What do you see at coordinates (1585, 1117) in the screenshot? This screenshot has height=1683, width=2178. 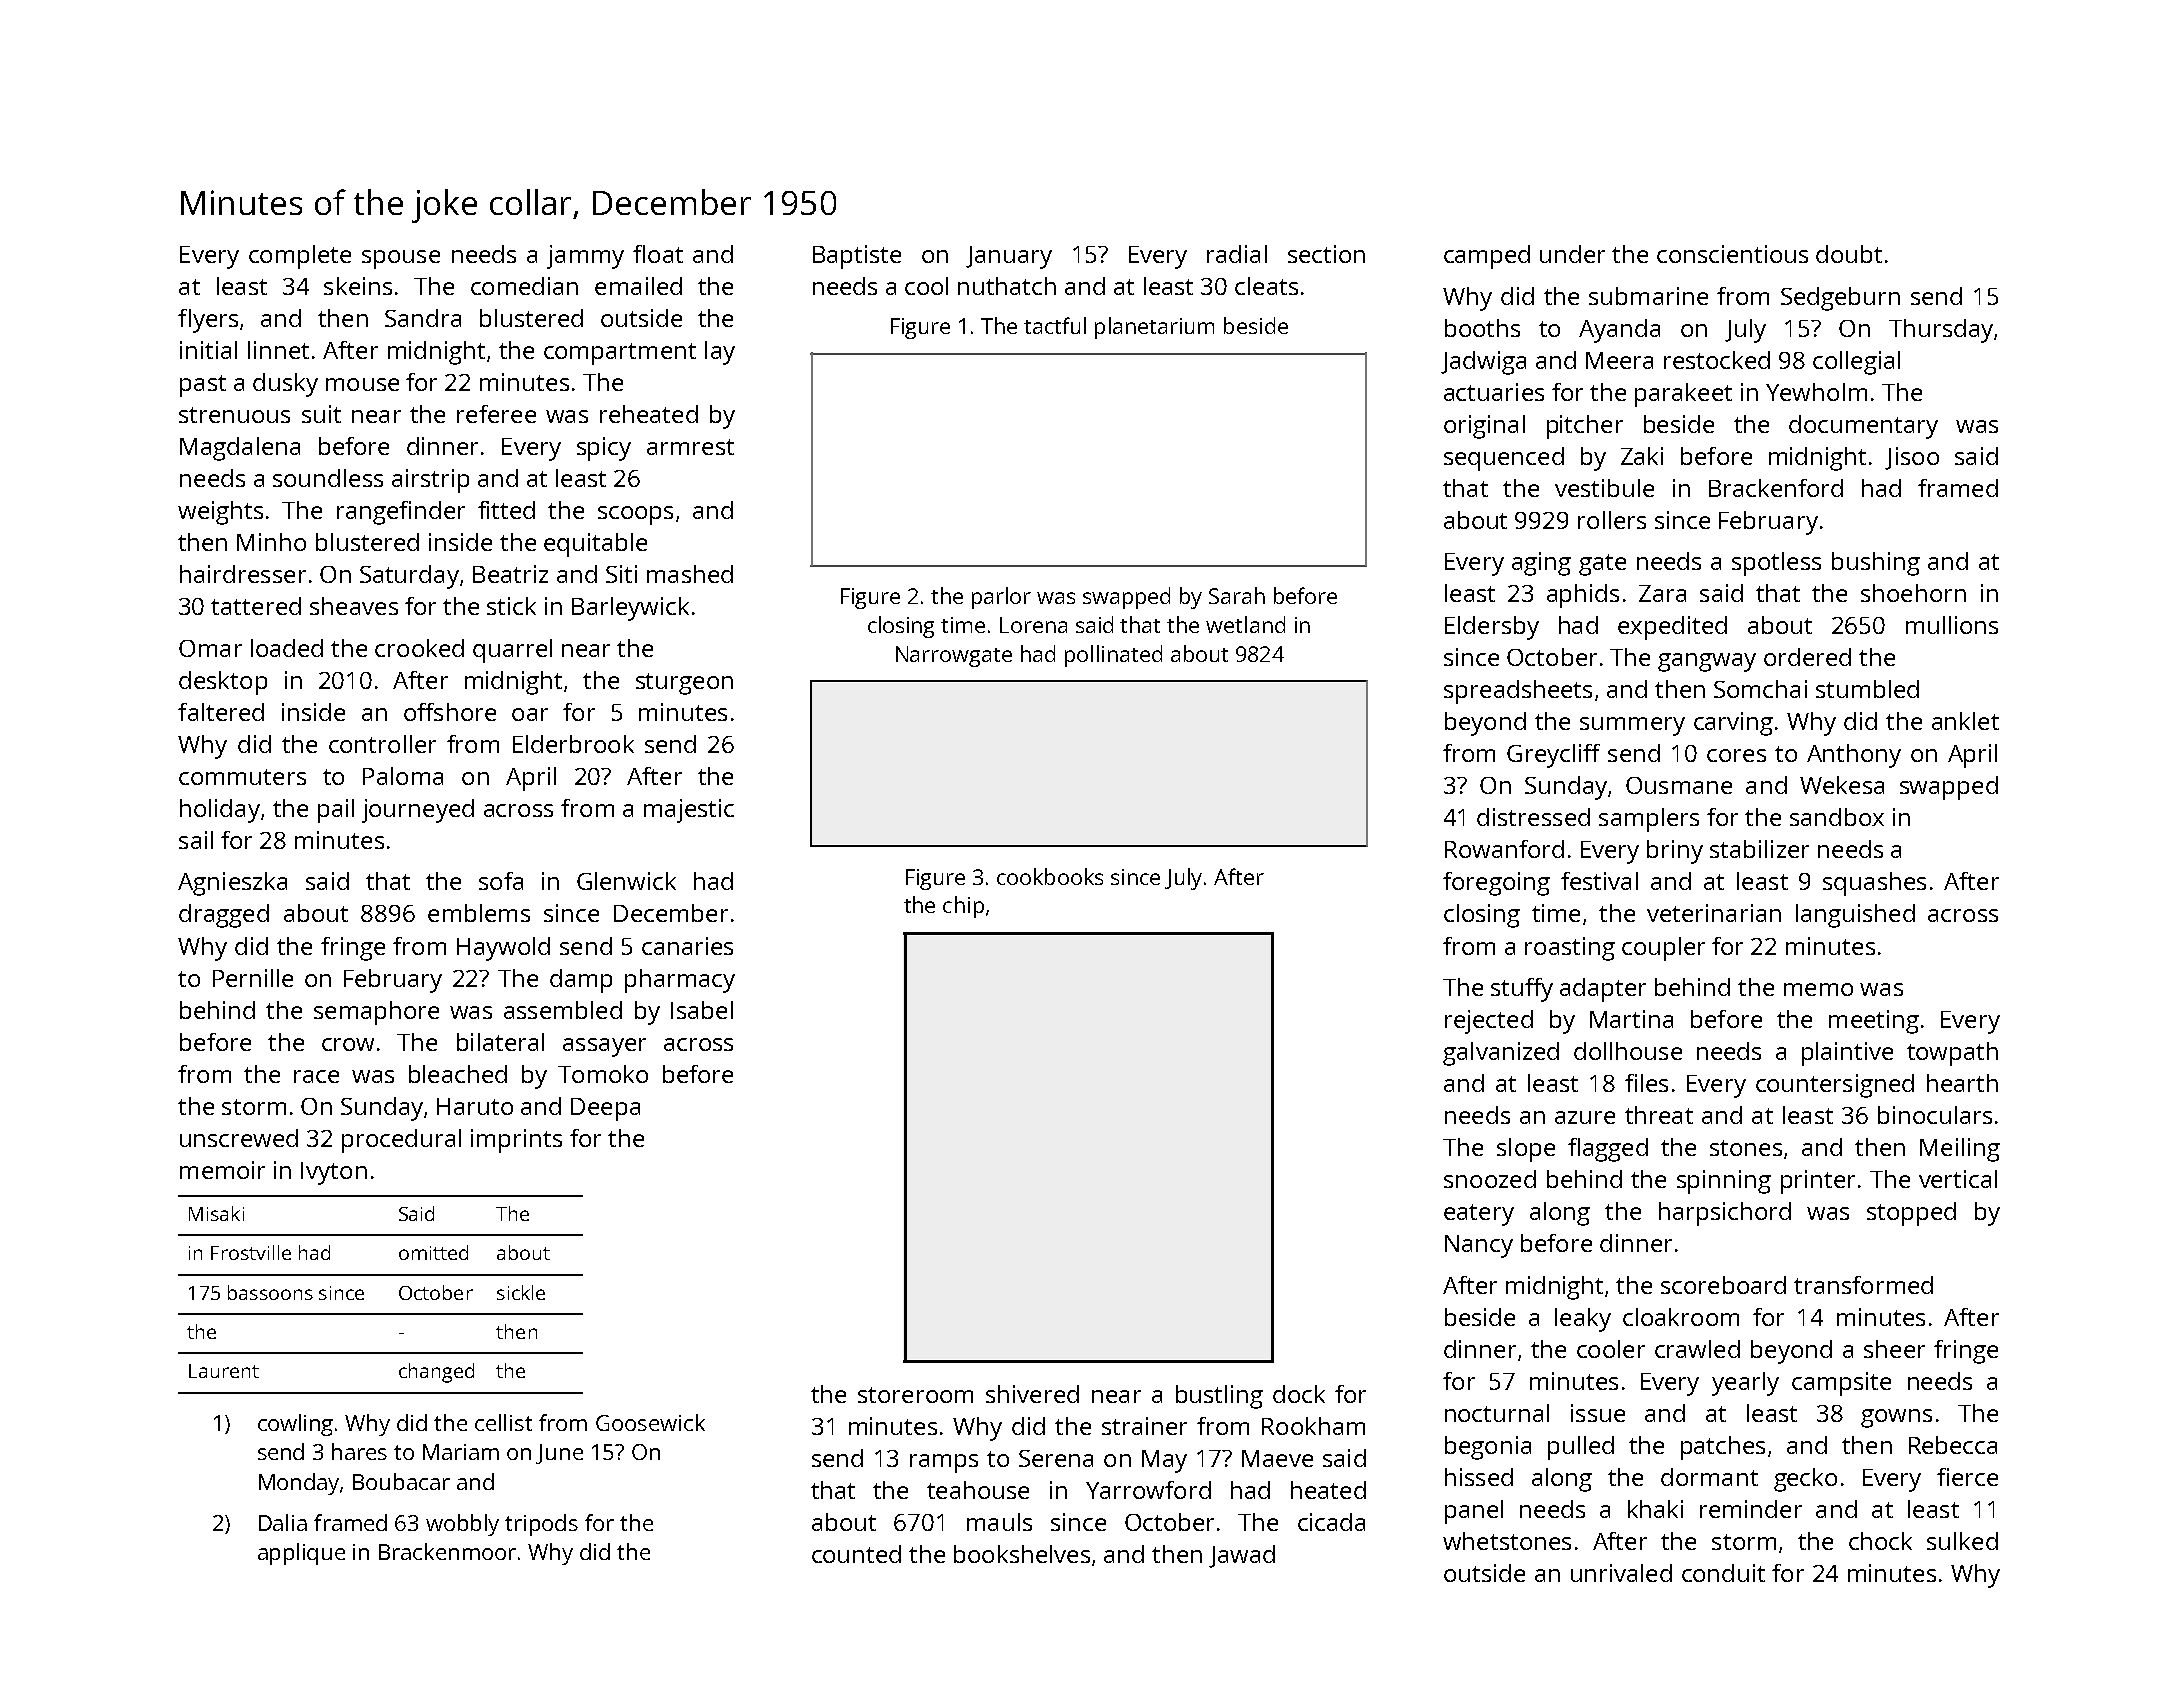 I see `azure` at bounding box center [1585, 1117].
